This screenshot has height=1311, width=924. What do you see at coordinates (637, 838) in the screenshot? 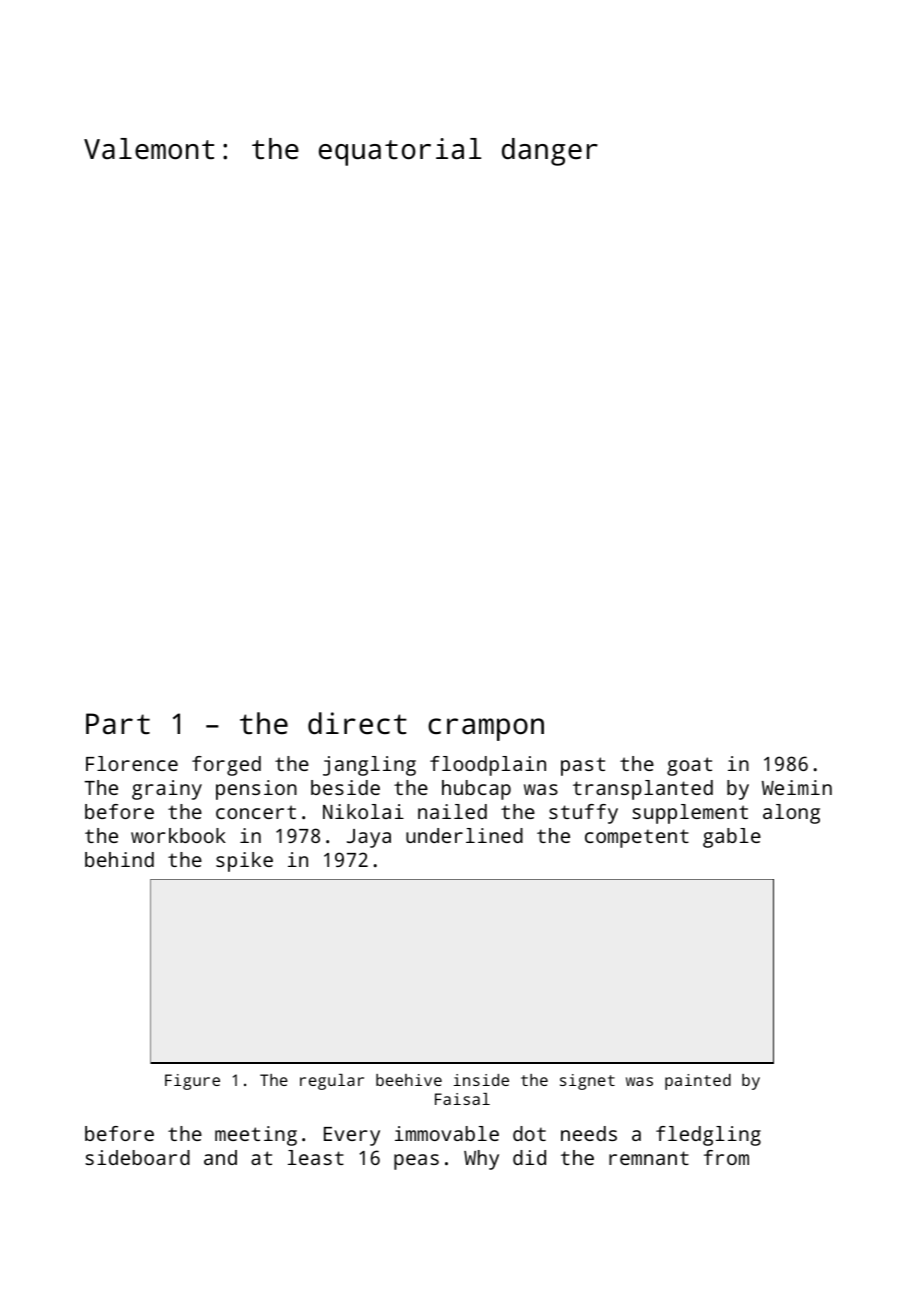
I see `competent` at bounding box center [637, 838].
